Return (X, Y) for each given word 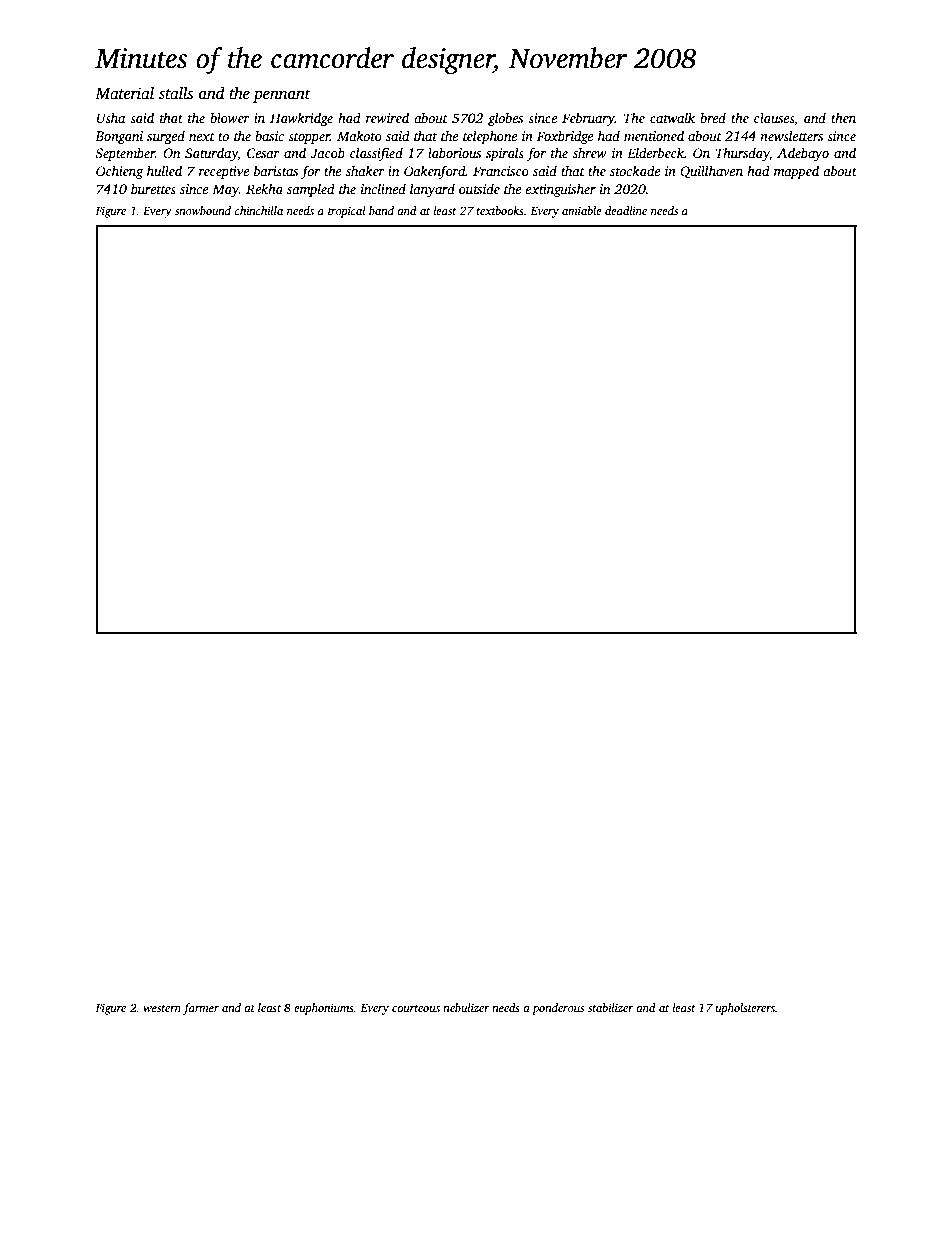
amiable (582, 210)
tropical (347, 212)
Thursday (743, 154)
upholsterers (745, 1009)
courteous (416, 1008)
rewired (387, 117)
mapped (796, 172)
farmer (201, 1009)
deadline (626, 210)
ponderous (558, 1009)
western (162, 1008)
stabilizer (611, 1007)
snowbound (203, 210)
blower (230, 117)
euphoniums (324, 1009)
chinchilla (259, 210)
